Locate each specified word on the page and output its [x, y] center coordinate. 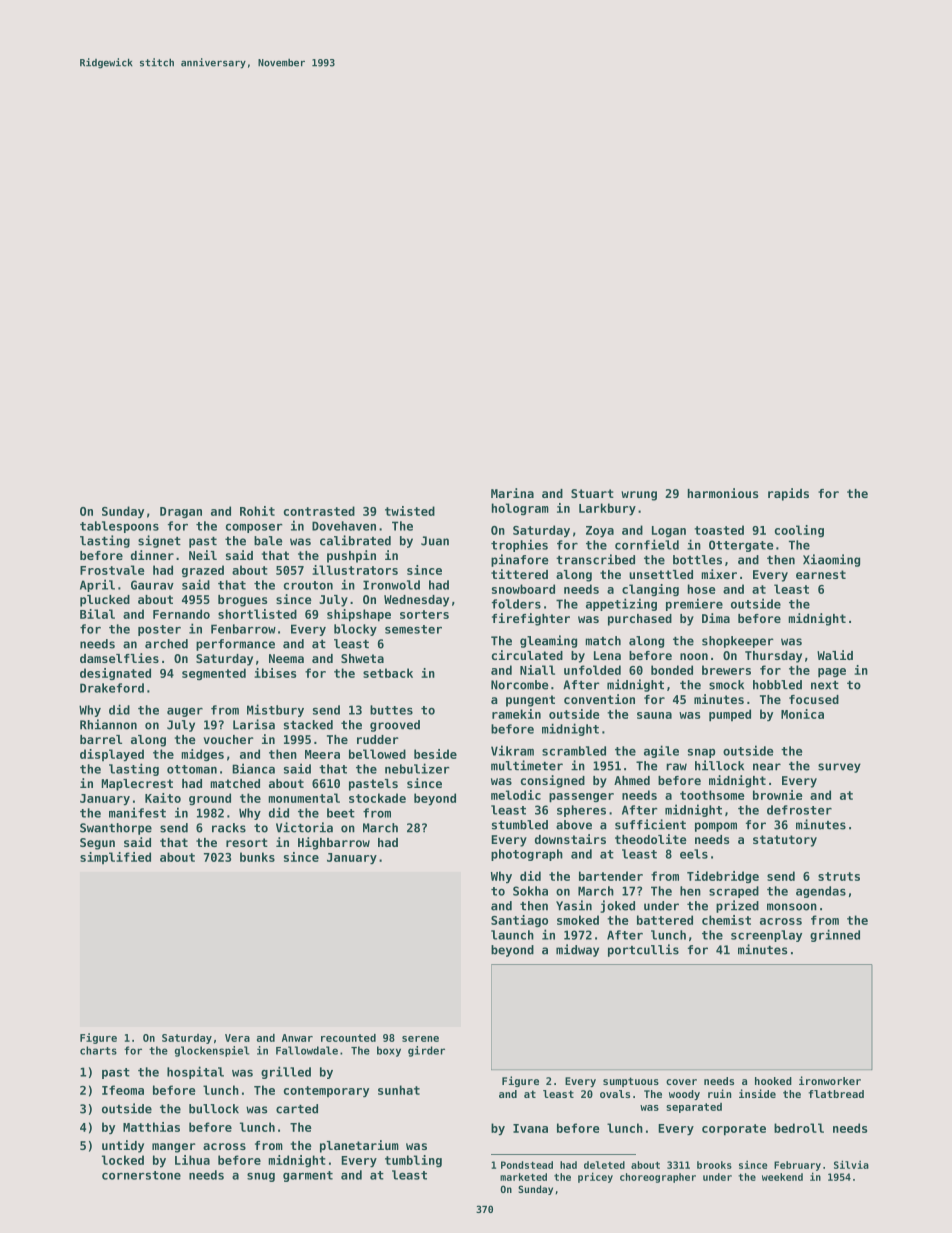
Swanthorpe [116, 829]
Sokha [530, 891]
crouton [308, 585]
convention [599, 699]
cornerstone [141, 1175]
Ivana [530, 1128]
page [832, 673]
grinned [835, 935]
